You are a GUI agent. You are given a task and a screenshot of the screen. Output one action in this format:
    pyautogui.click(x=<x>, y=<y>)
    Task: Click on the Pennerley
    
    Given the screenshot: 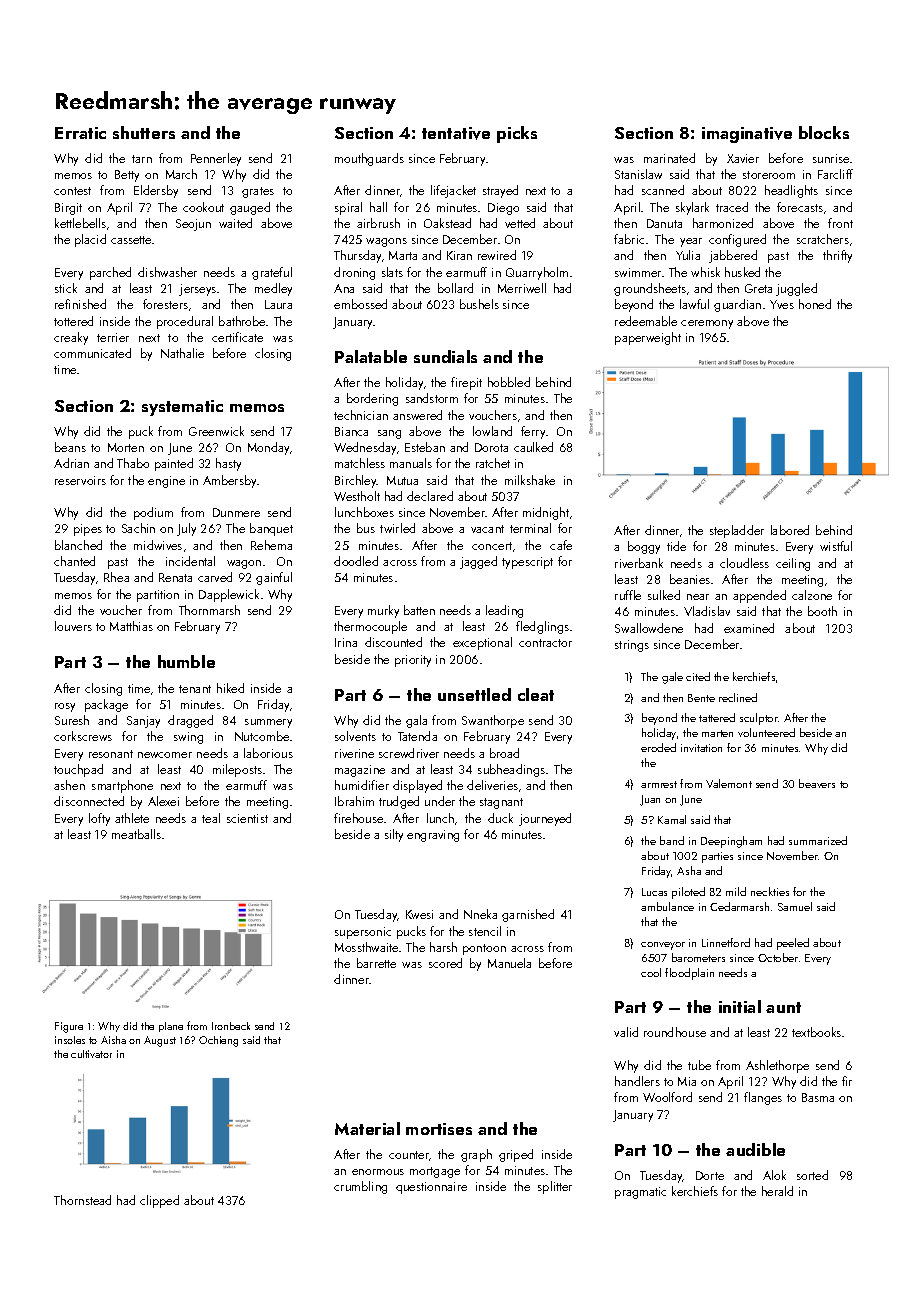 What is the action you would take?
    pyautogui.click(x=216, y=159)
